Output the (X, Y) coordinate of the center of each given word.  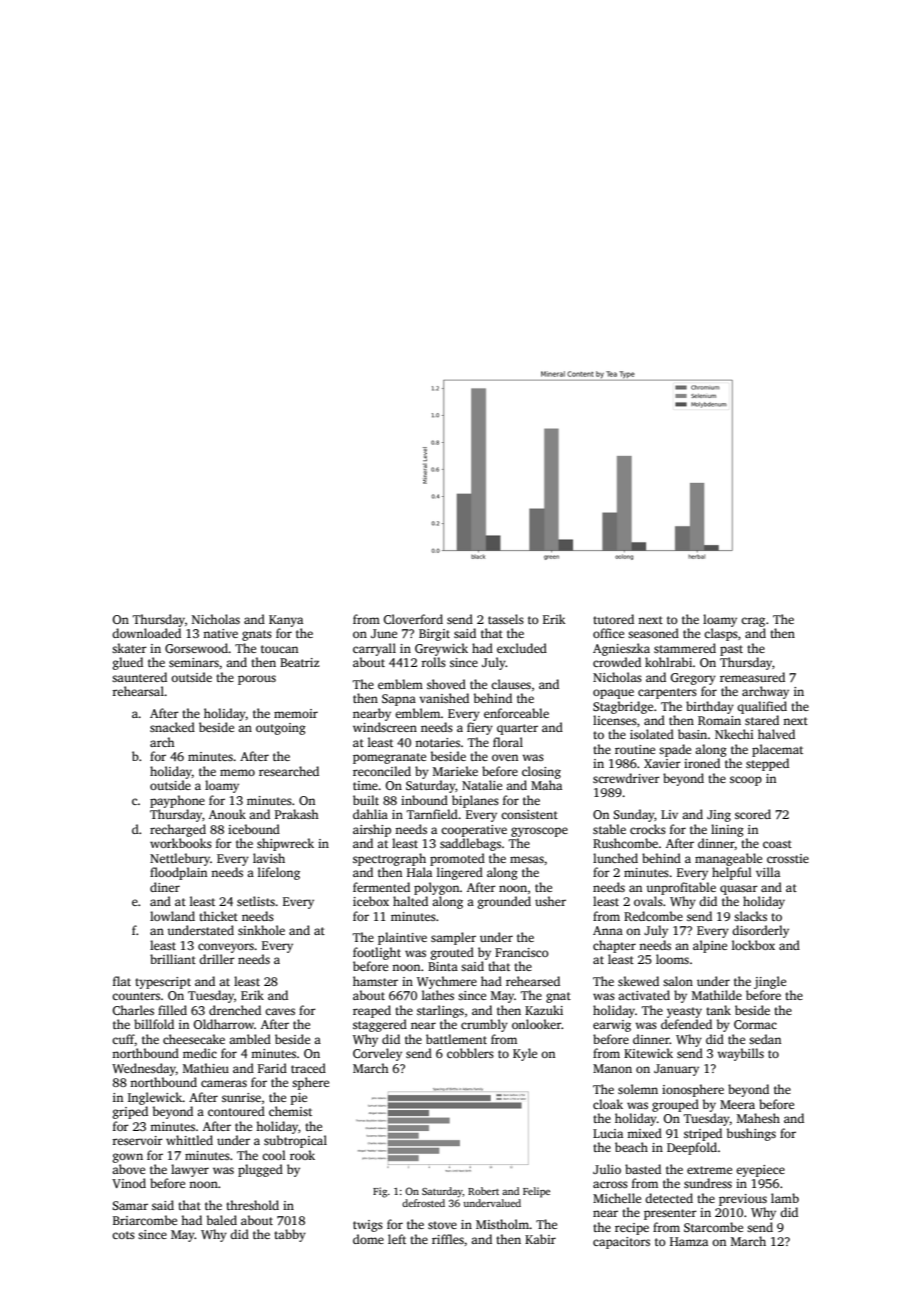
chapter (614, 946)
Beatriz (299, 662)
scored (753, 814)
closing (541, 772)
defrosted (423, 1203)
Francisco (522, 952)
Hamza (689, 1241)
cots (123, 1235)
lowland (172, 916)
